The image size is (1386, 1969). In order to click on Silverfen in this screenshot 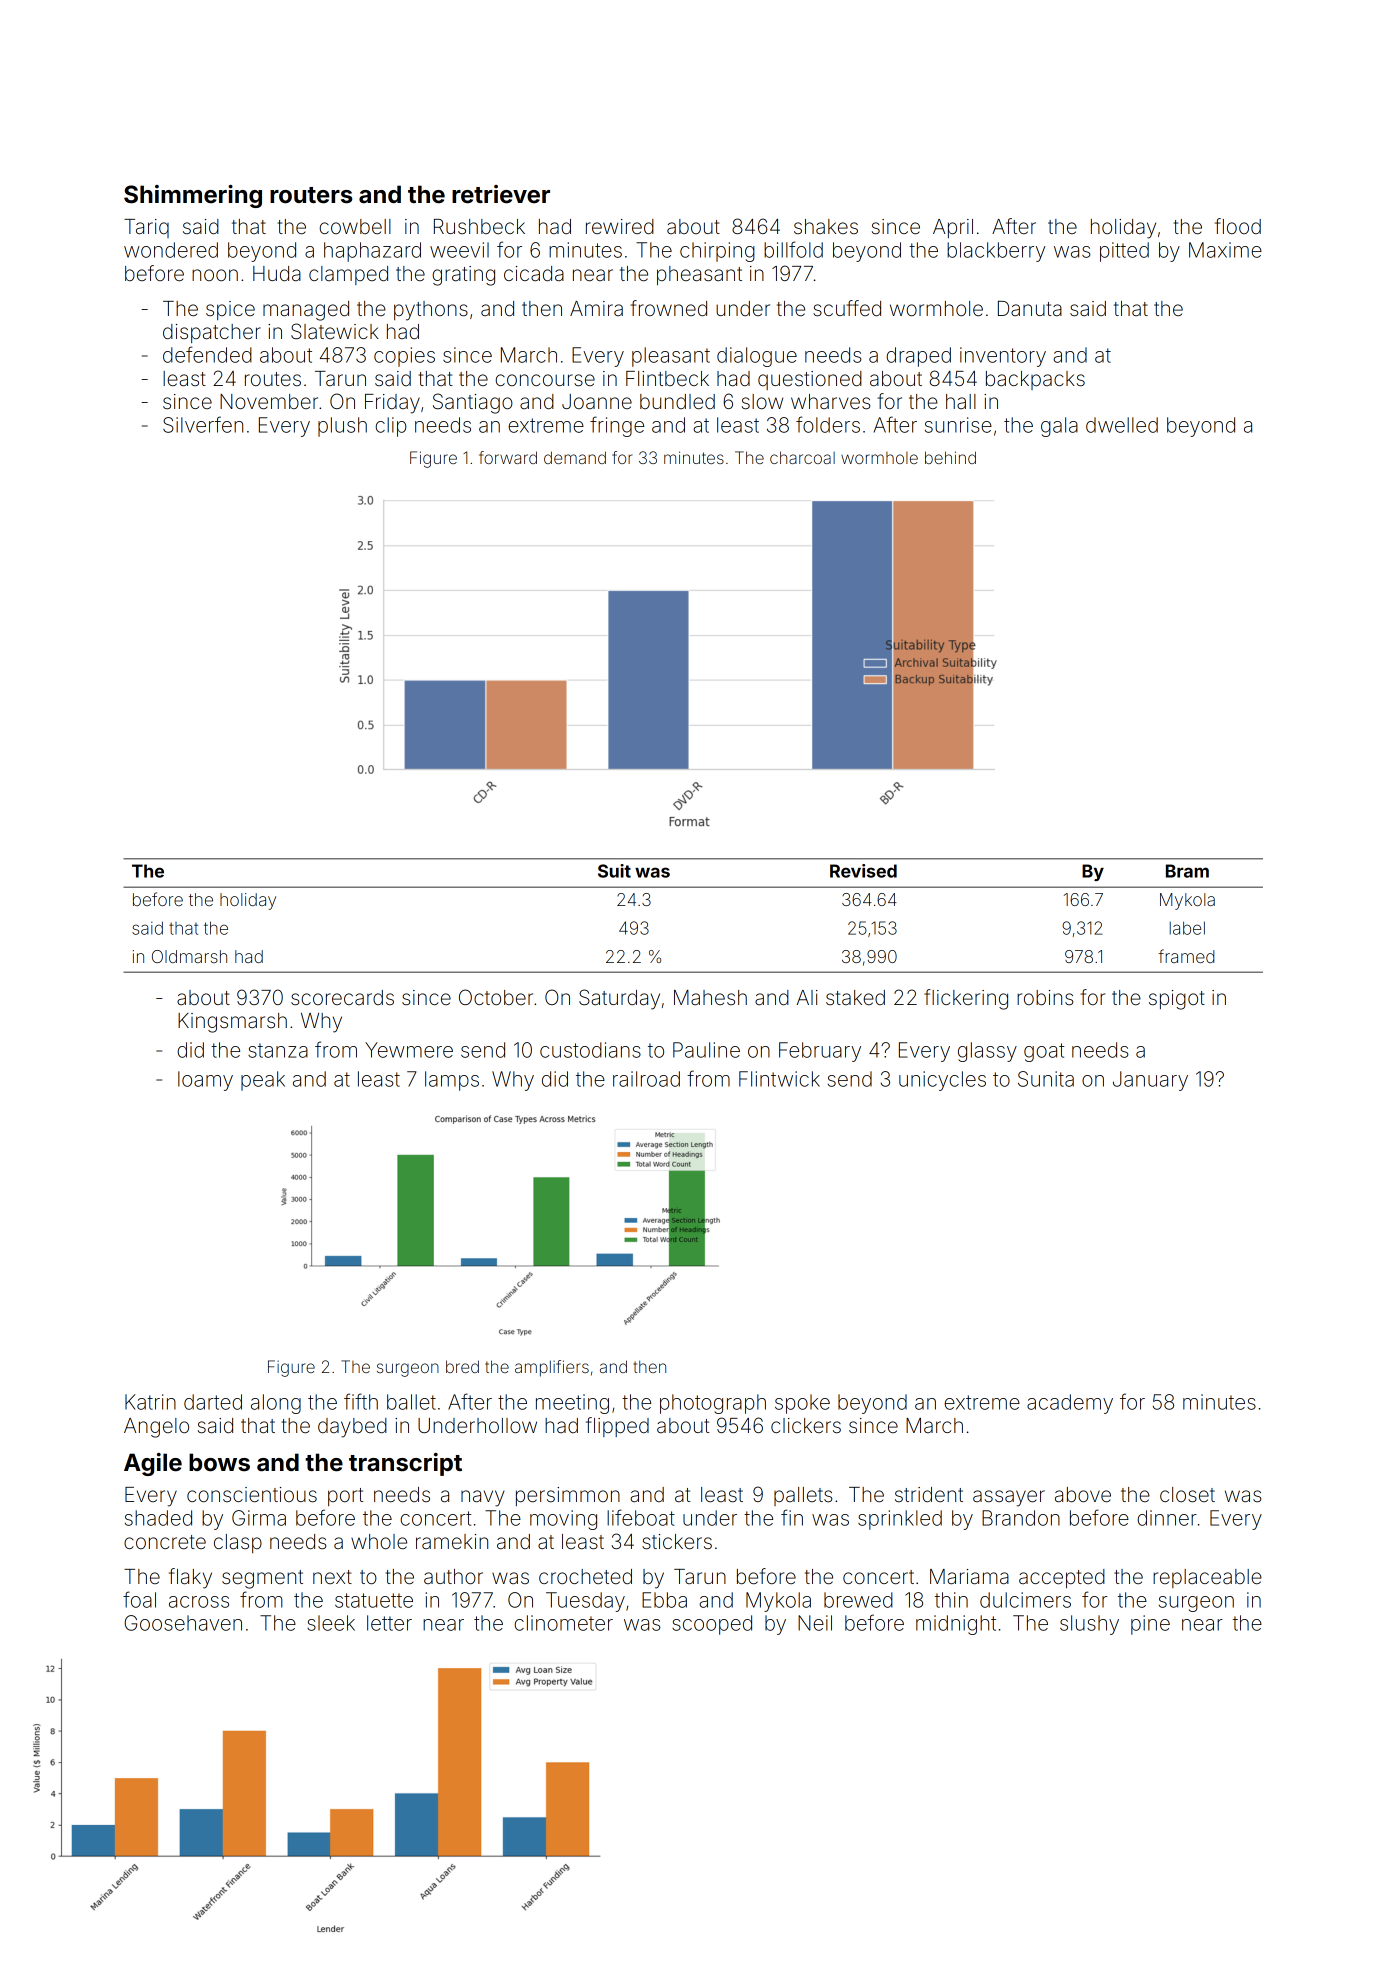, I will do `click(203, 424)`.
